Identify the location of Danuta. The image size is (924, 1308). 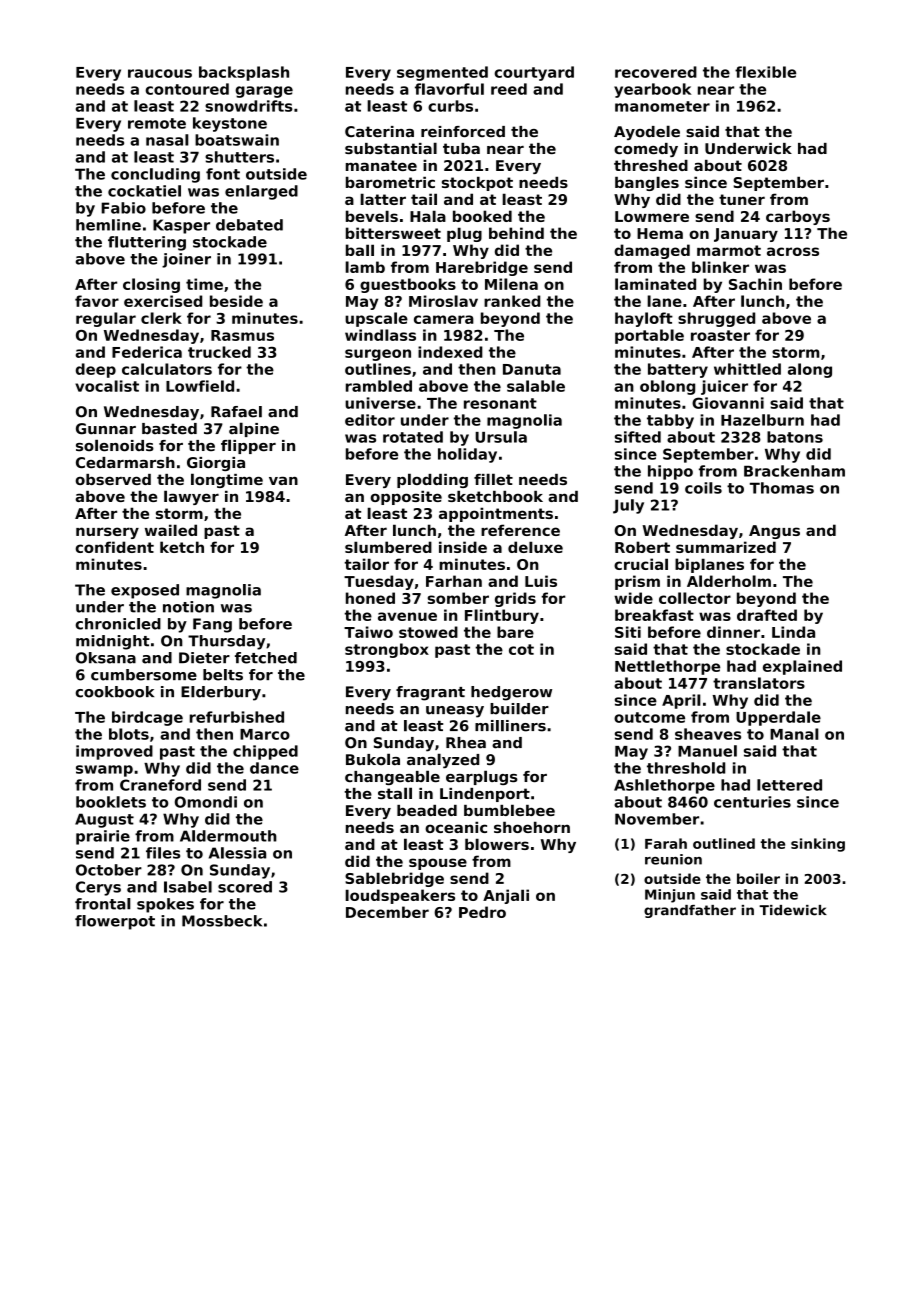
(532, 369).
